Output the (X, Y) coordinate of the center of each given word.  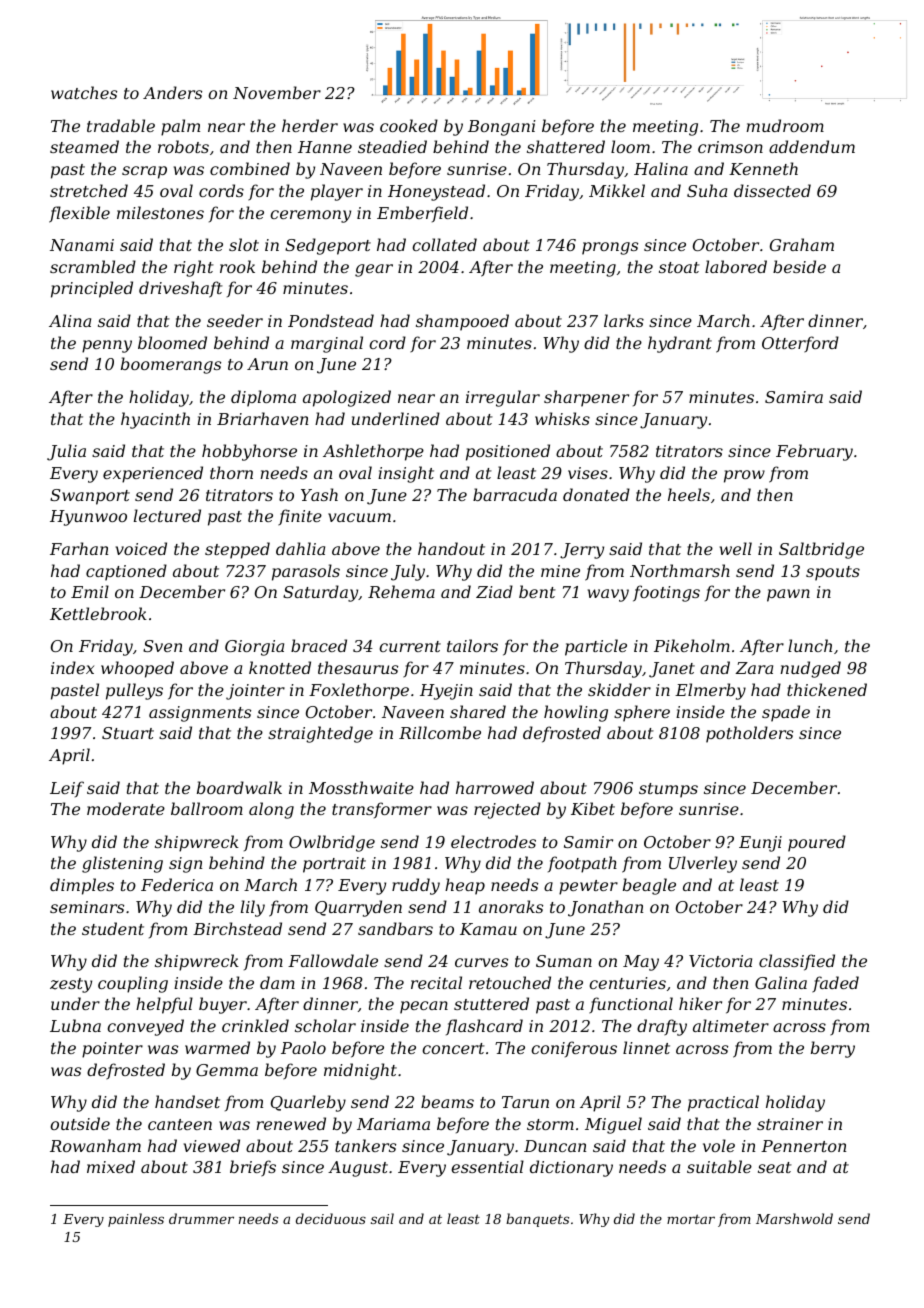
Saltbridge (821, 550)
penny (107, 346)
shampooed (462, 322)
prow (744, 476)
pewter (588, 887)
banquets (537, 1220)
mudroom (785, 125)
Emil (90, 591)
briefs (253, 1168)
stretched (89, 190)
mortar (691, 1219)
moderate (126, 808)
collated (444, 244)
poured (817, 843)
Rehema (401, 591)
